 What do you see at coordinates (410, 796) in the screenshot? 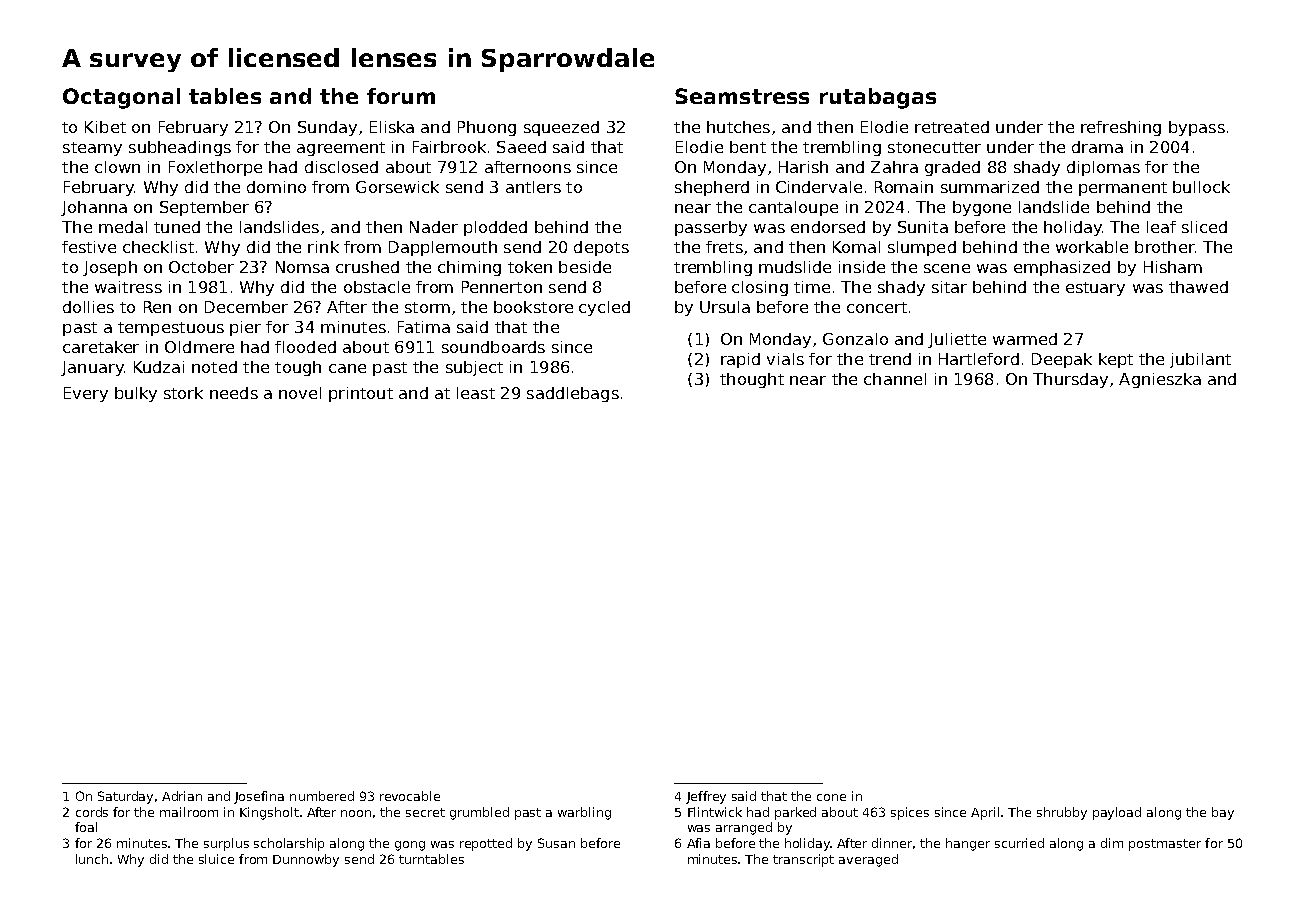
I see `revocable` at bounding box center [410, 796].
